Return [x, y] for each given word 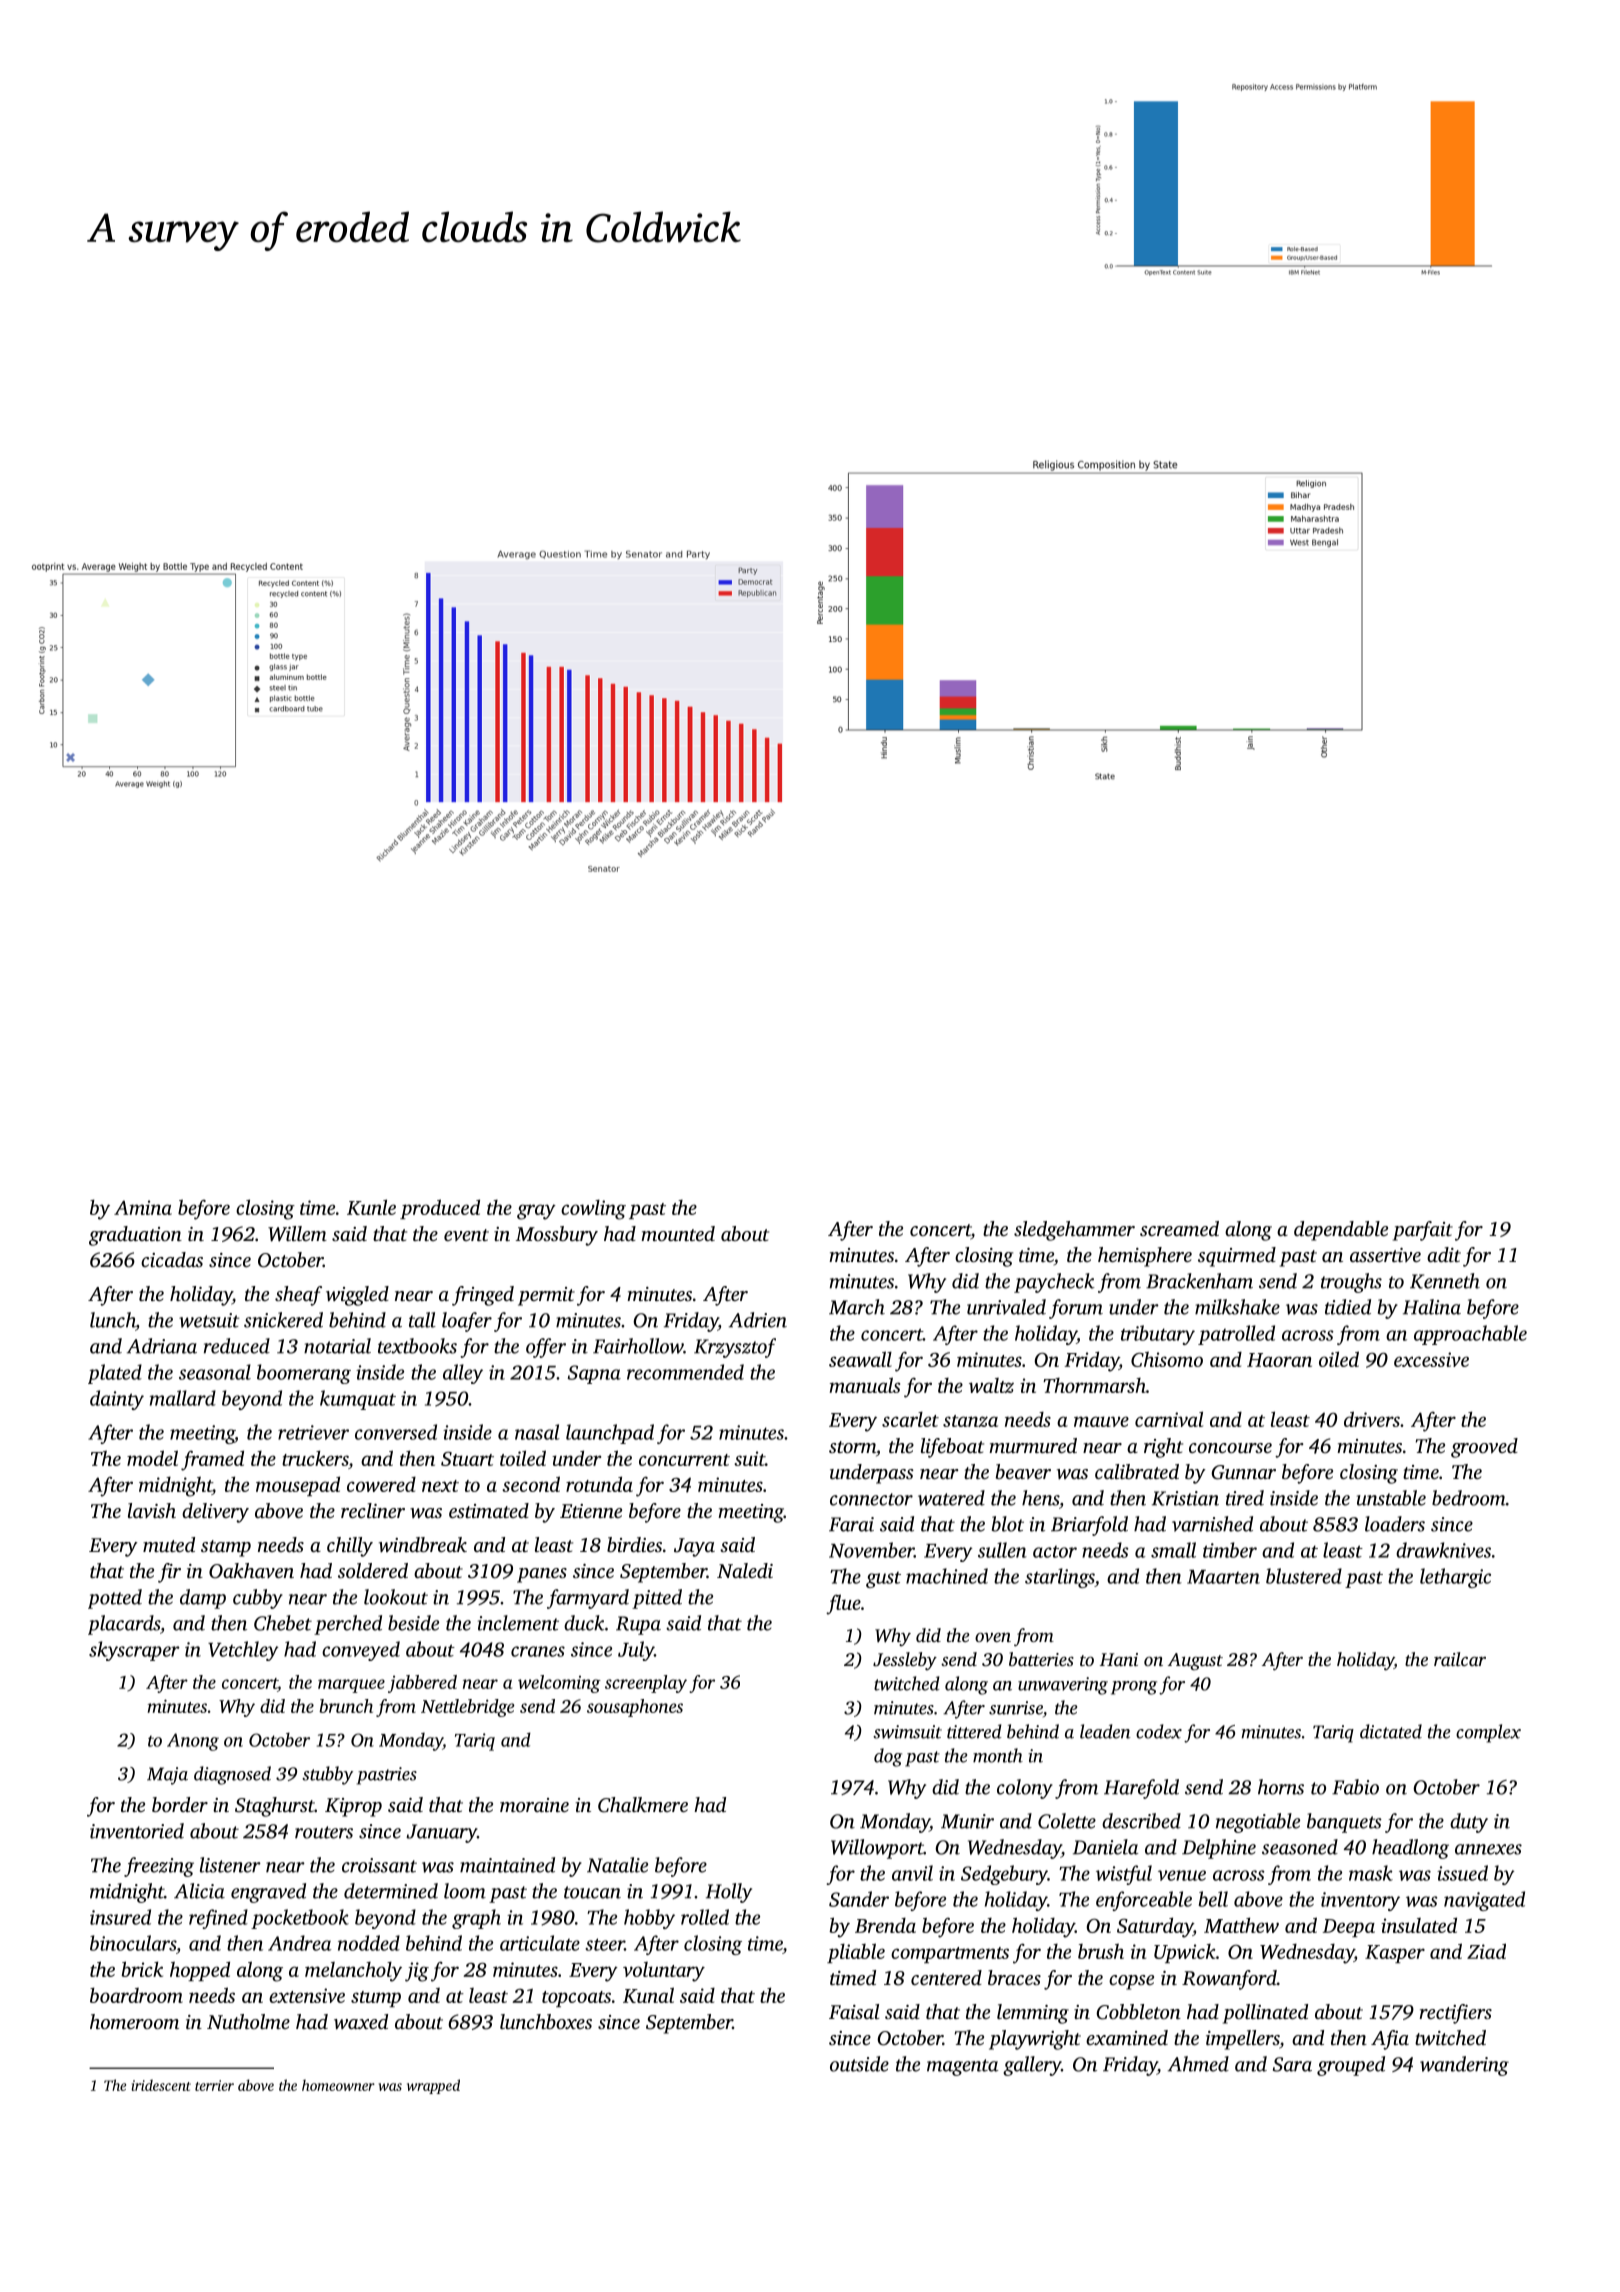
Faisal [854, 2011]
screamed [1179, 1228]
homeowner [338, 2085]
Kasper [1395, 1954]
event [466, 1235]
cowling [593, 1210]
